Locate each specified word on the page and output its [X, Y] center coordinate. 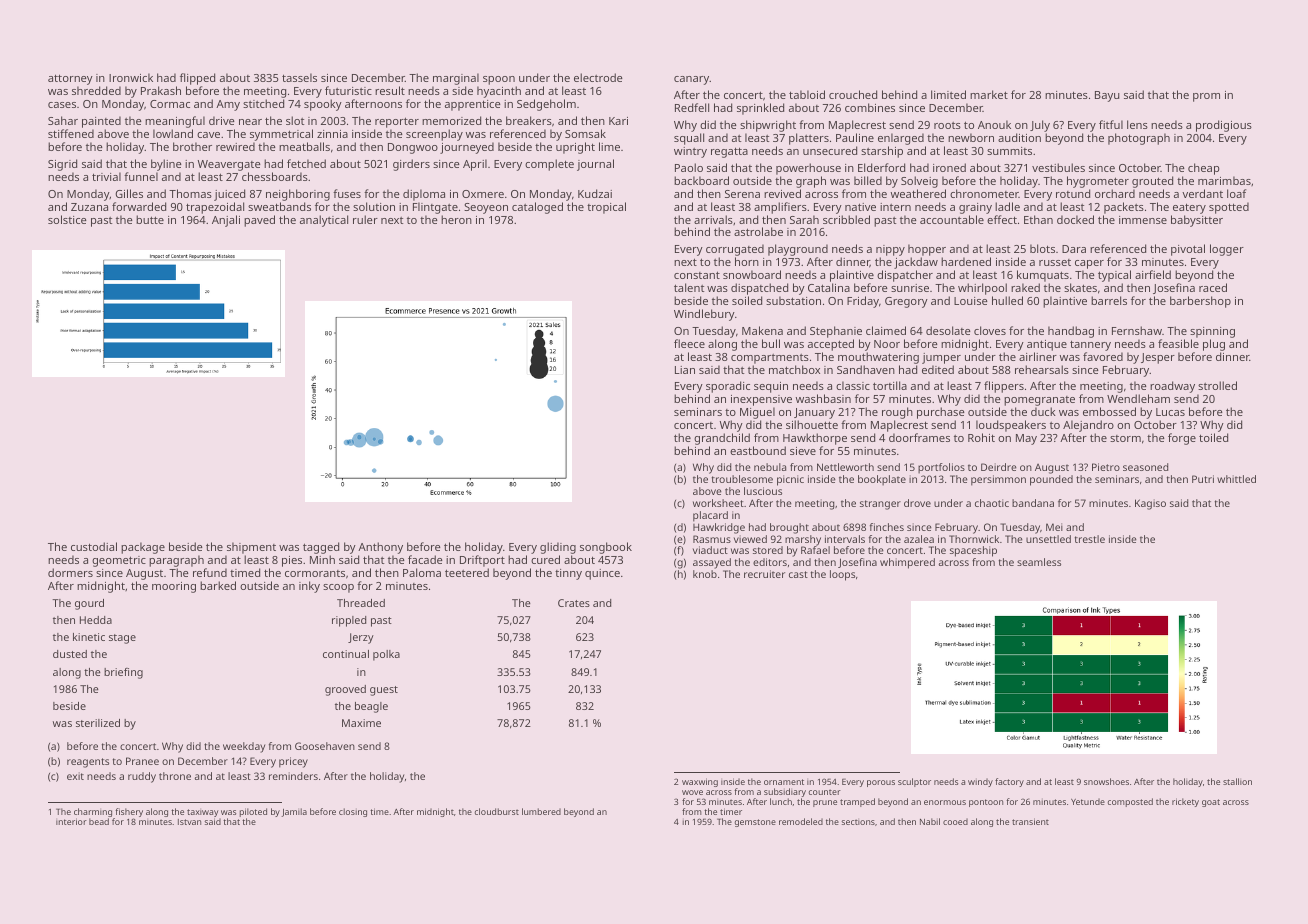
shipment [251, 548]
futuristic [348, 90]
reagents [88, 763]
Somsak [585, 133]
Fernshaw [1137, 330]
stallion [1237, 781]
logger [1227, 250]
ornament [784, 782]
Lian [685, 370]
